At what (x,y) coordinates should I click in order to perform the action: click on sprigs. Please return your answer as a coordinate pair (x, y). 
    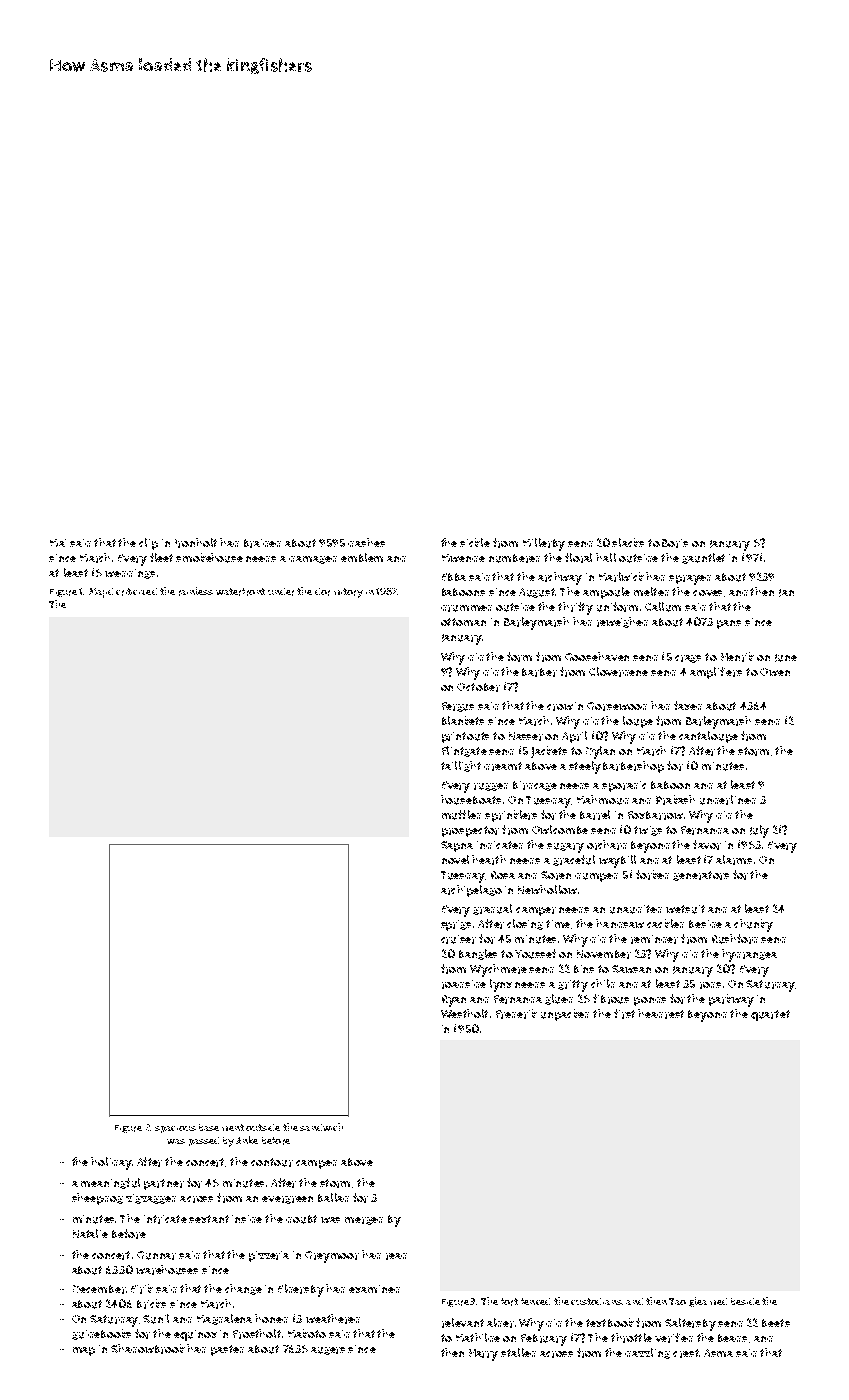
    Looking at the image, I should click on (456, 925).
